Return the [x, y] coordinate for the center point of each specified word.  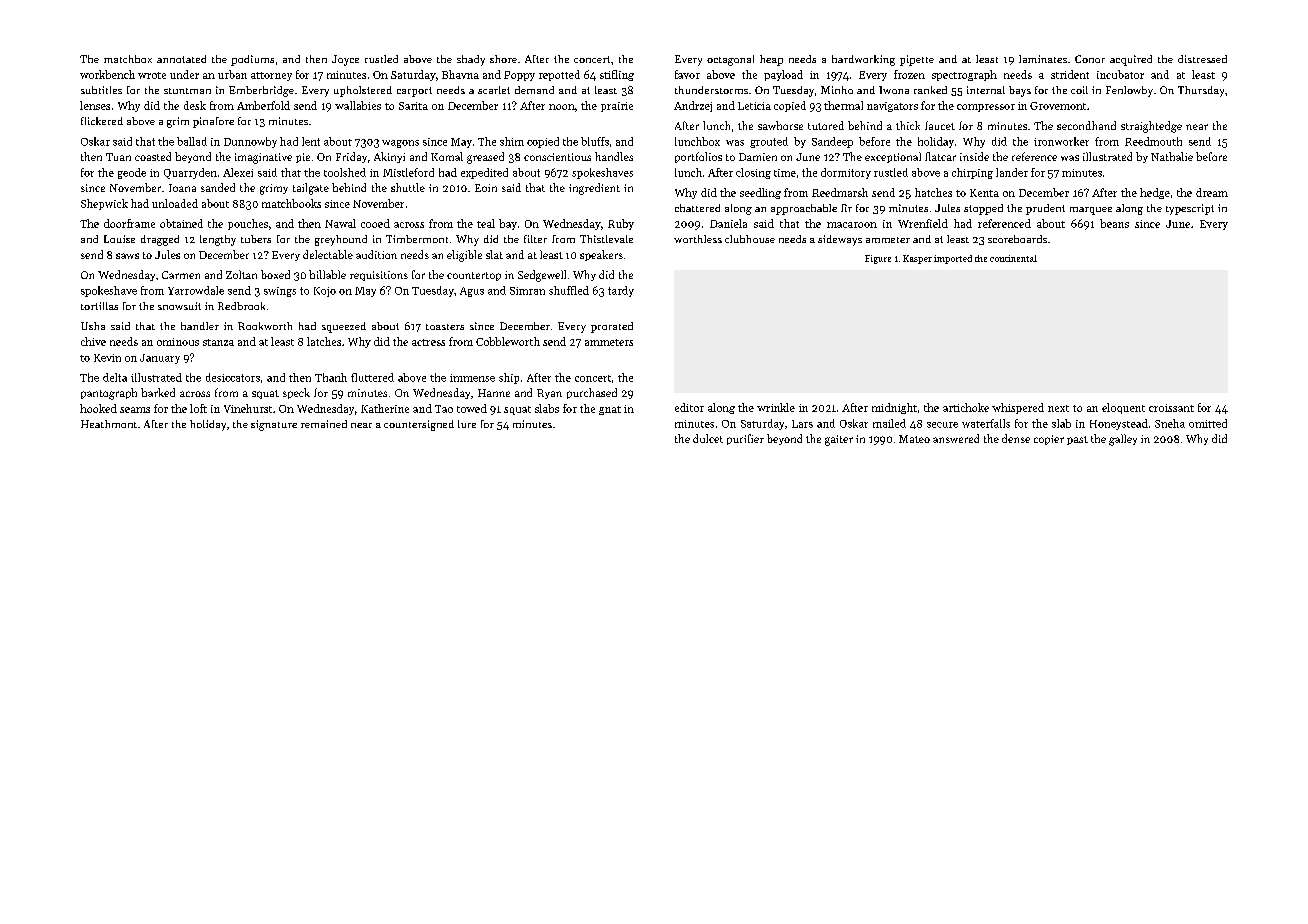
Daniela [728, 223]
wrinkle [776, 407]
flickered [102, 121]
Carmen [181, 275]
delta [115, 377]
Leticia [754, 106]
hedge [1155, 193]
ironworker [1061, 141]
